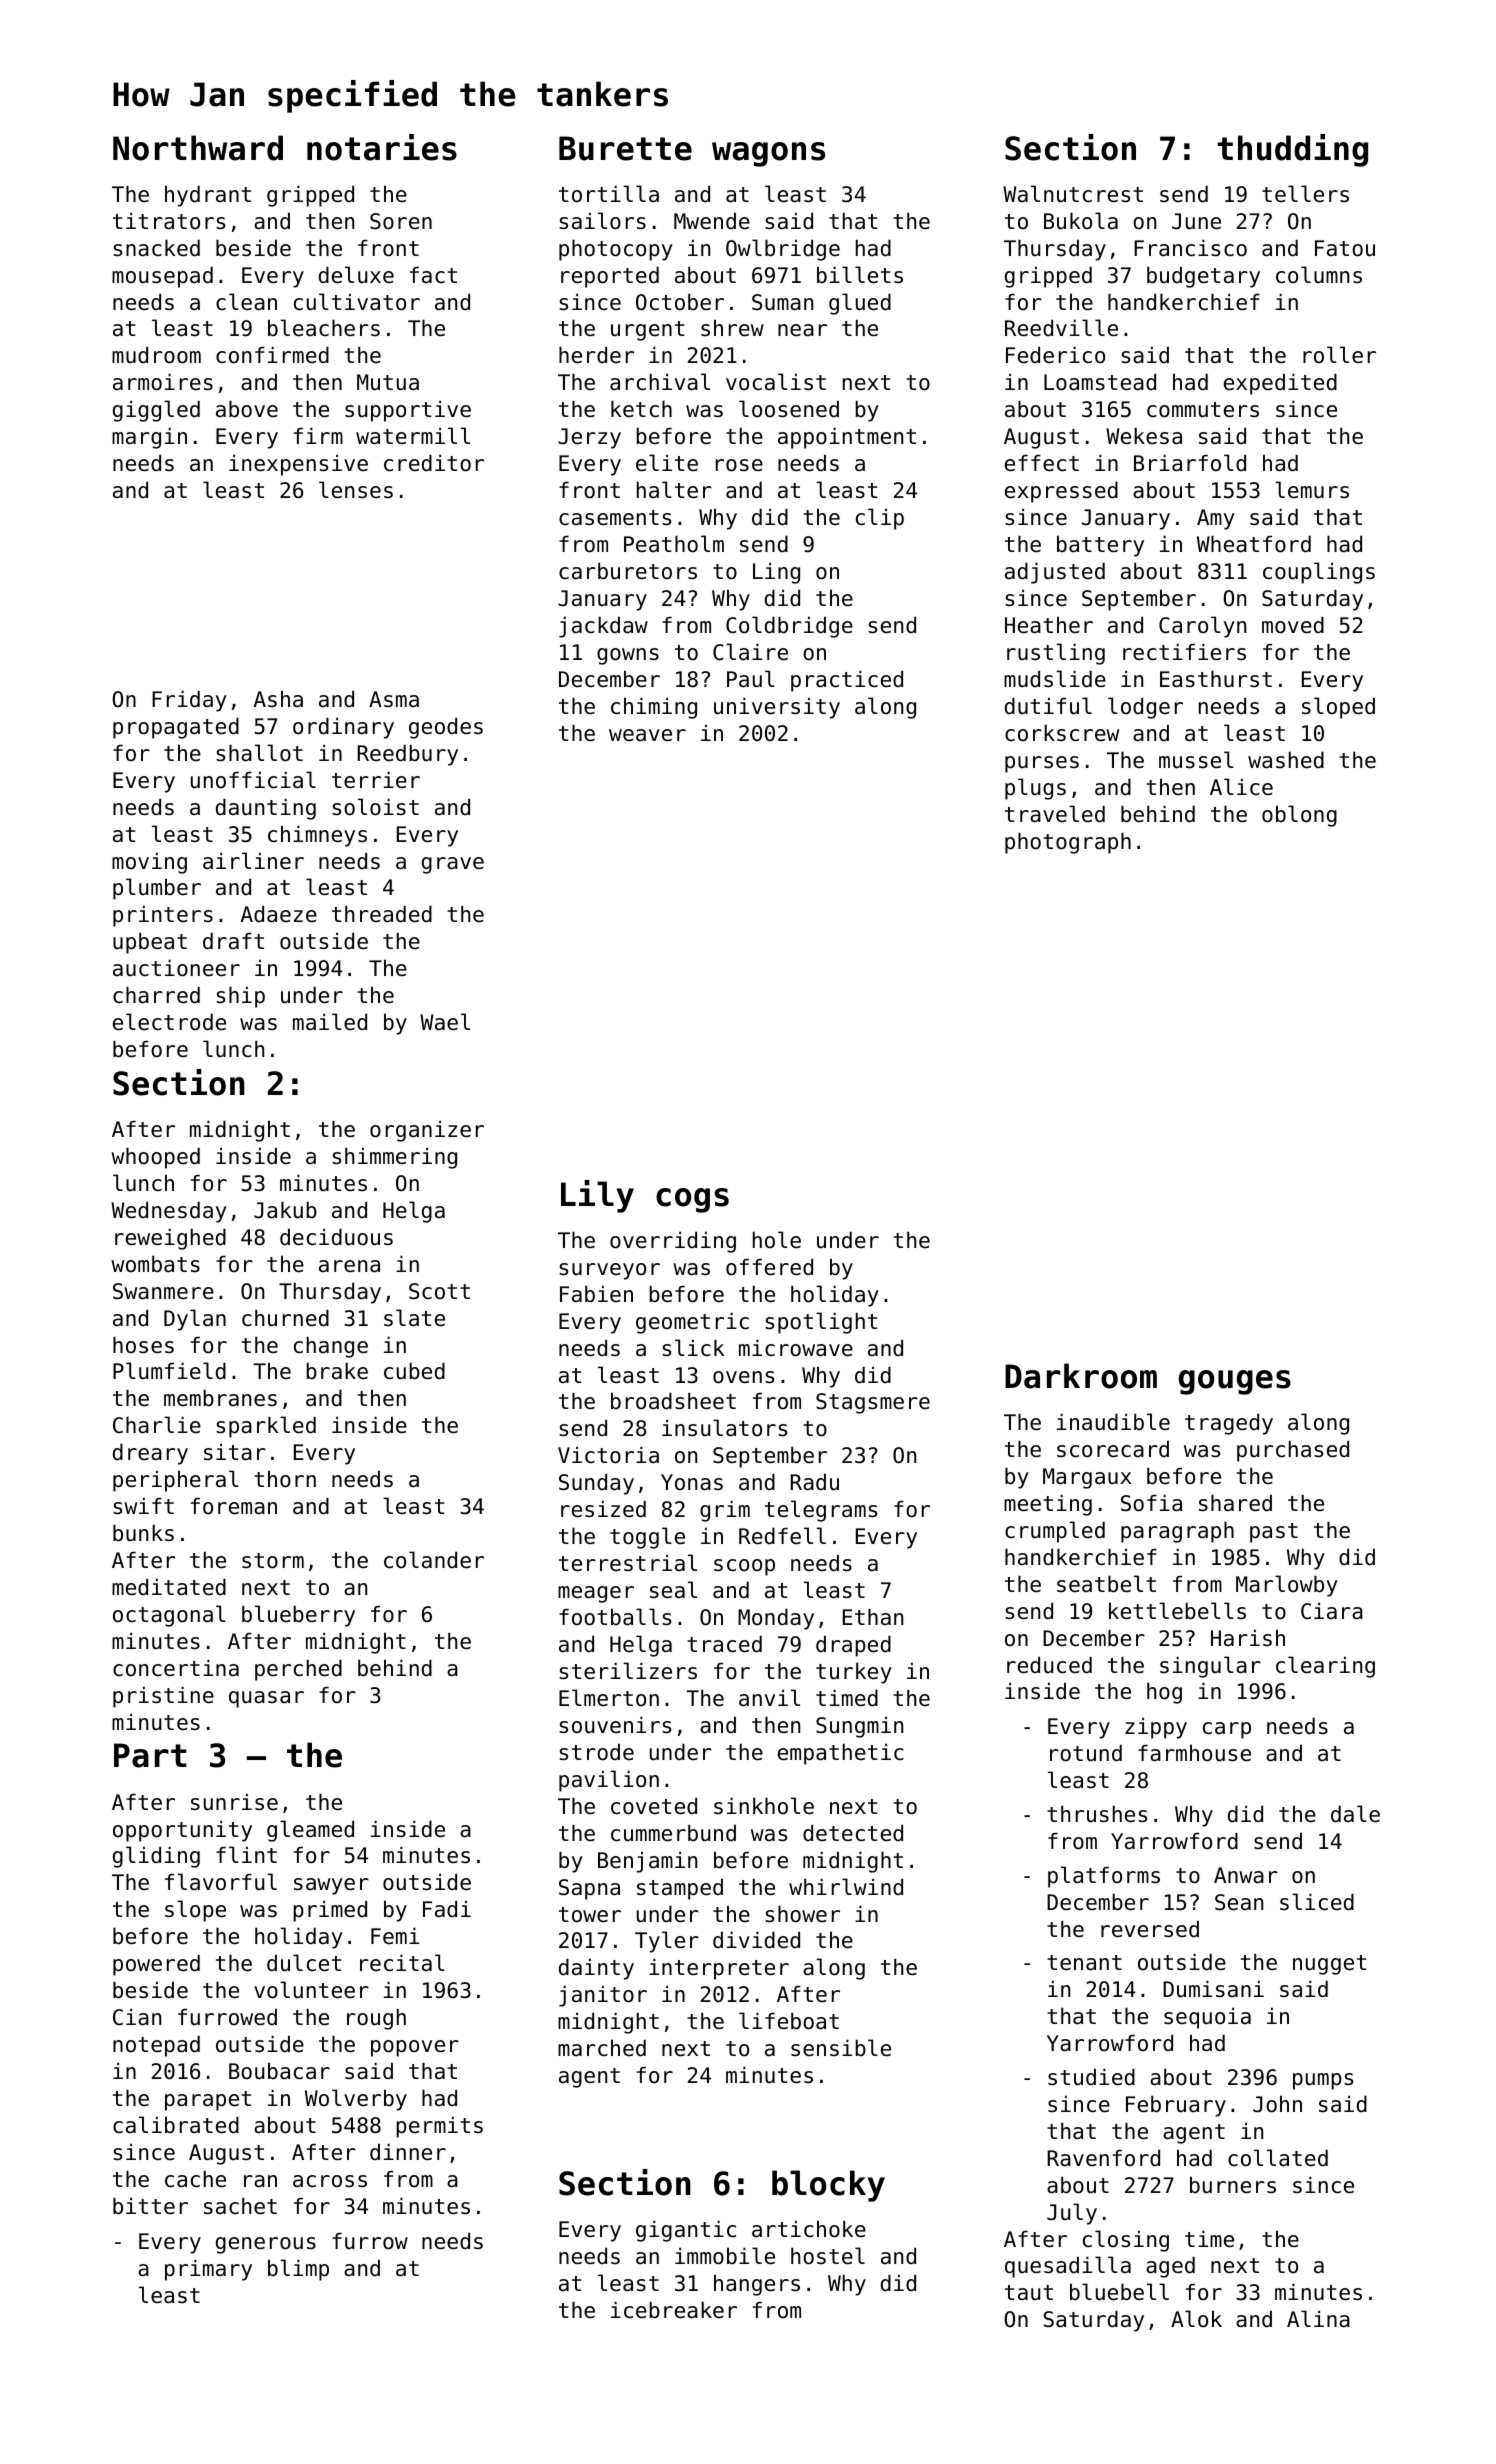 The image size is (1496, 2464). What do you see at coordinates (1319, 275) in the page?
I see `columns` at bounding box center [1319, 275].
